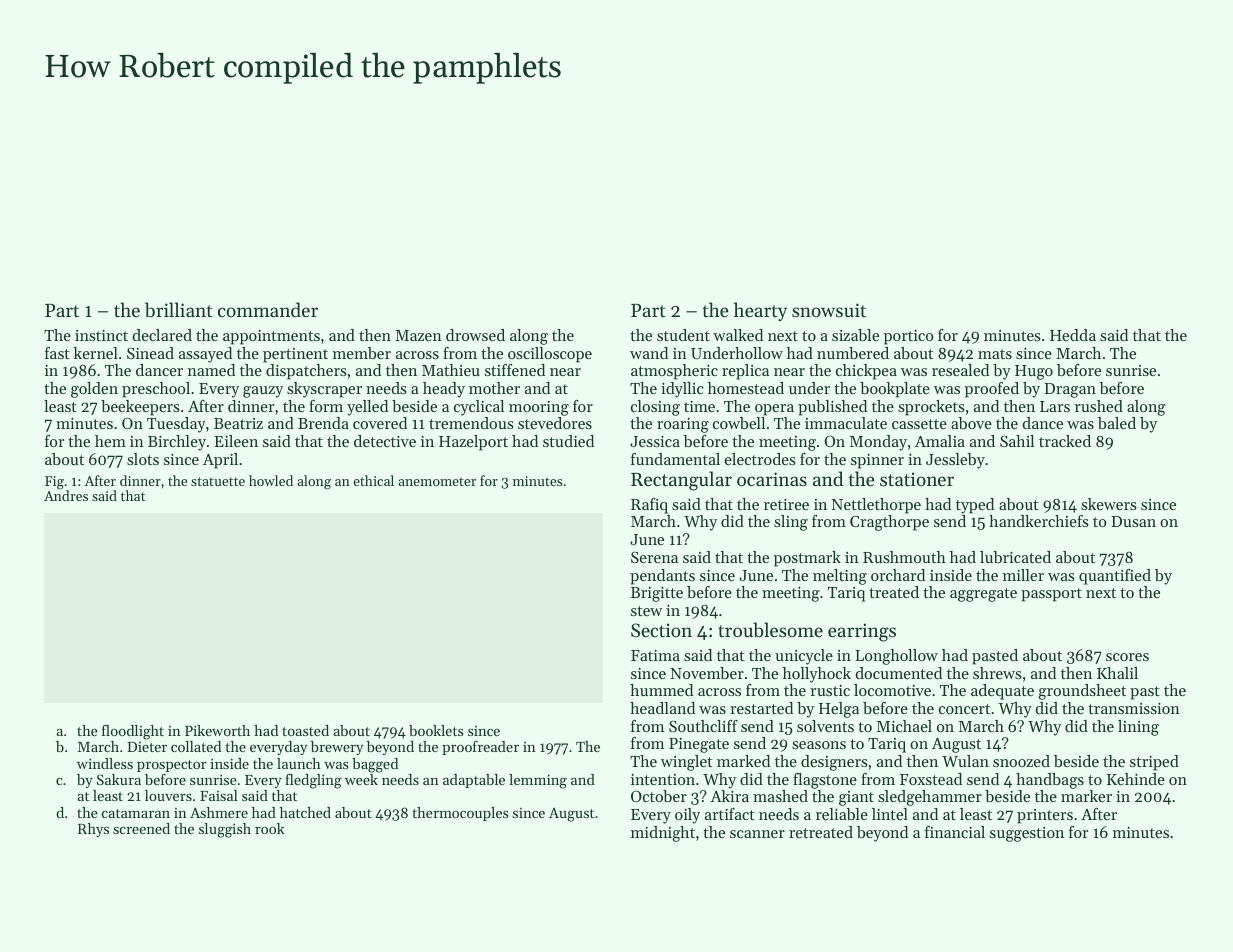 The height and width of the screenshot is (952, 1233). I want to click on passport, so click(1051, 595).
